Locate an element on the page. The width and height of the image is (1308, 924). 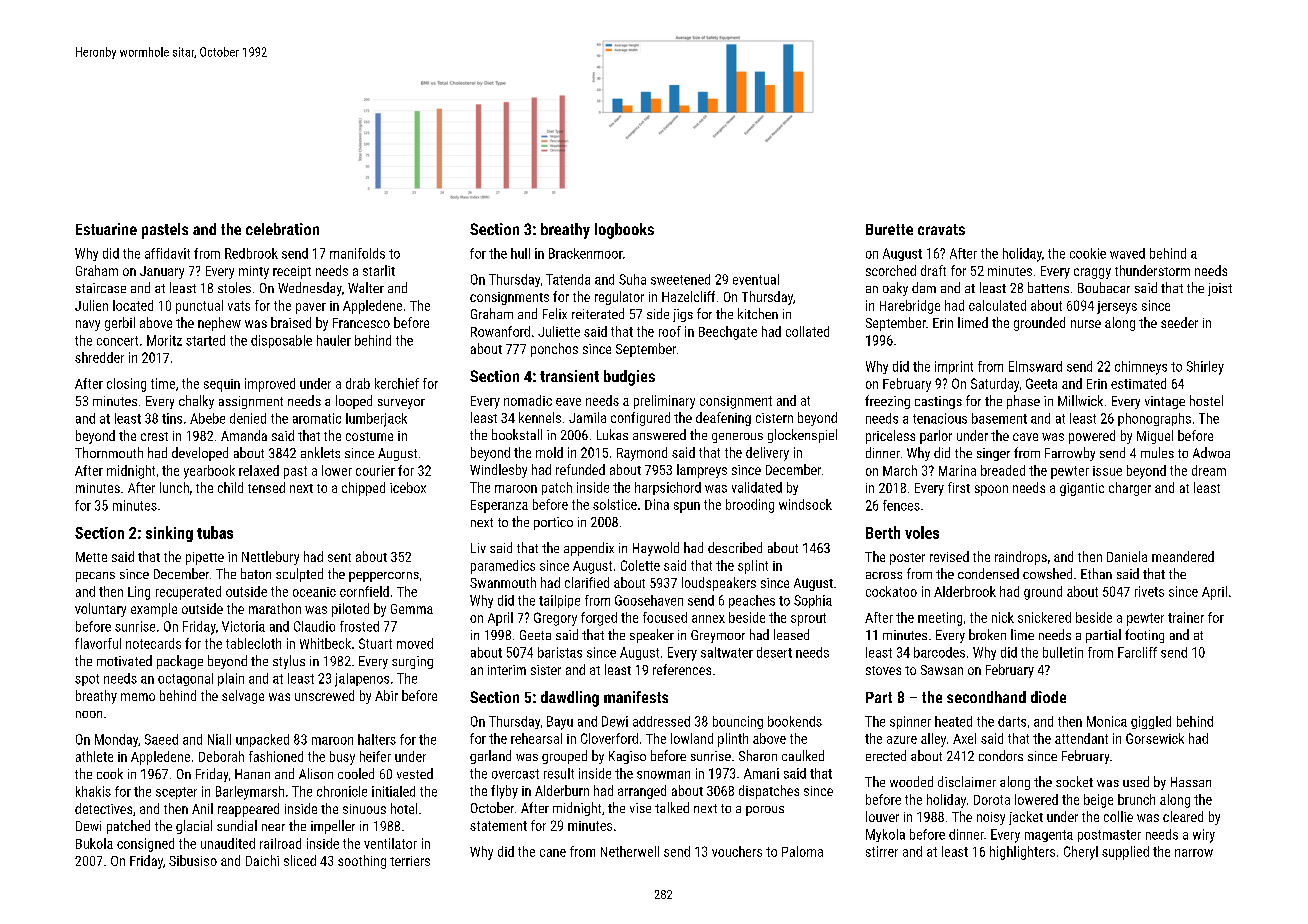
logbooks is located at coordinates (624, 231).
